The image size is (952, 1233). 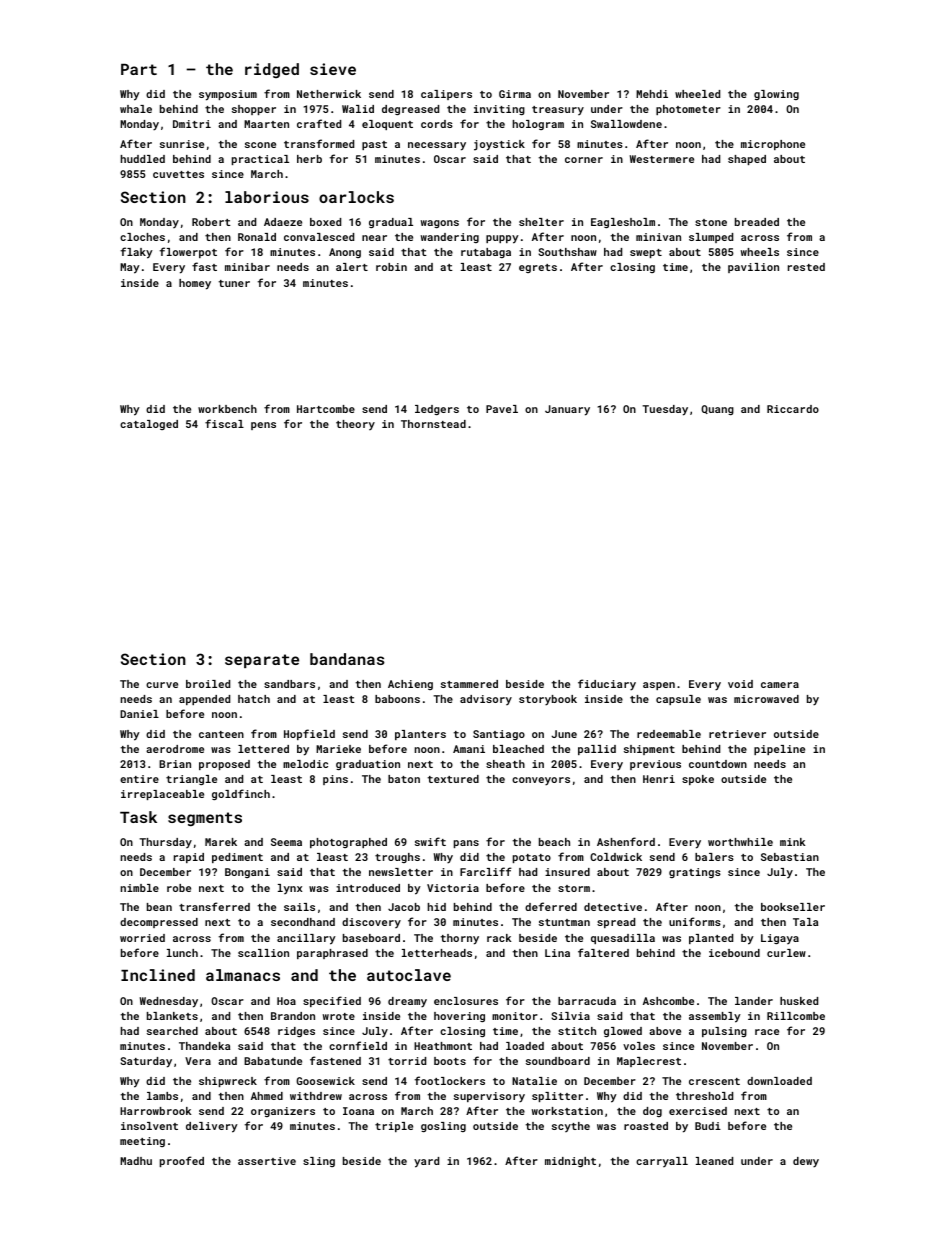 What do you see at coordinates (143, 159) in the screenshot?
I see `huddled` at bounding box center [143, 159].
